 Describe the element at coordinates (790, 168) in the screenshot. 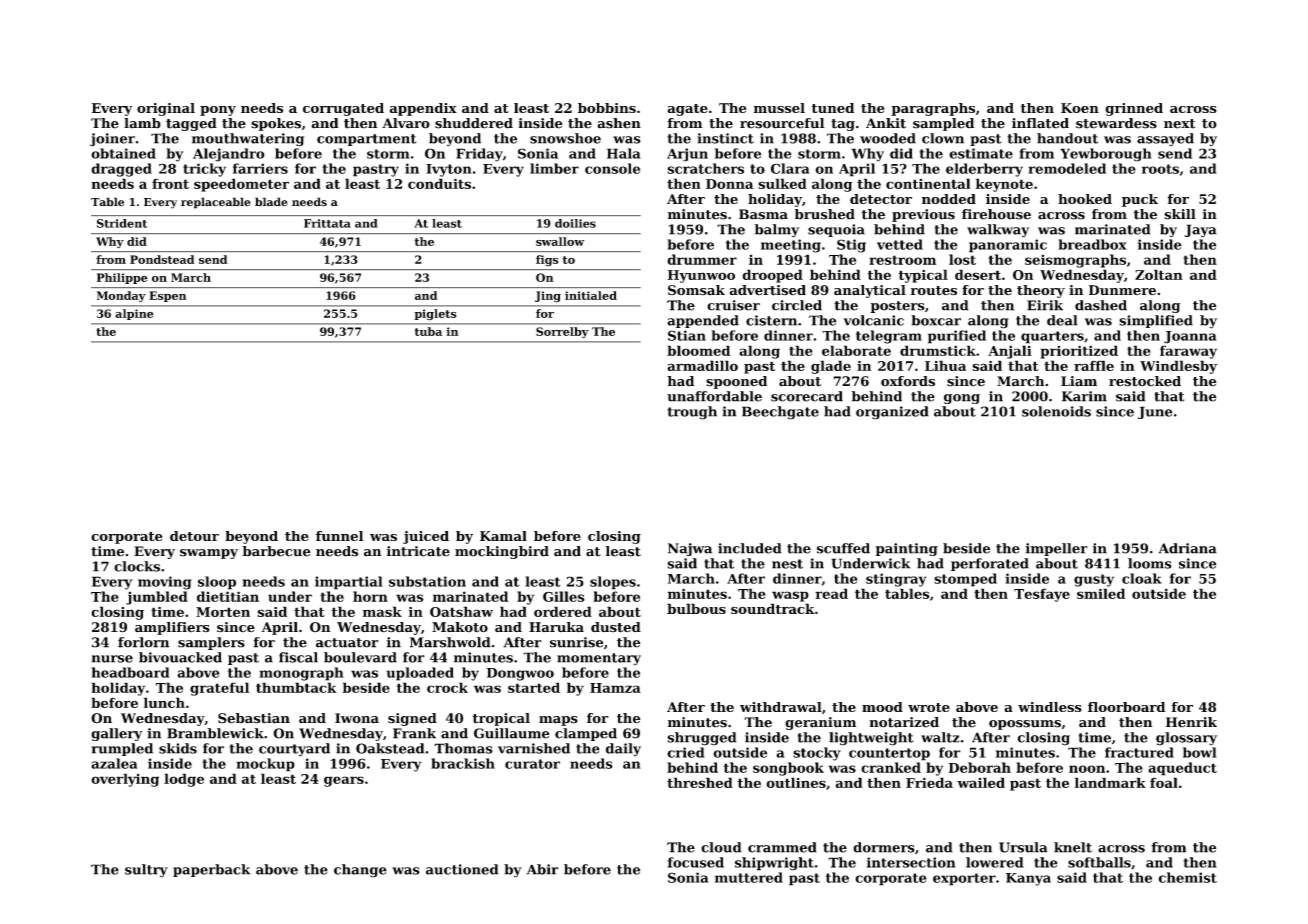

I see `Clara` at that location.
